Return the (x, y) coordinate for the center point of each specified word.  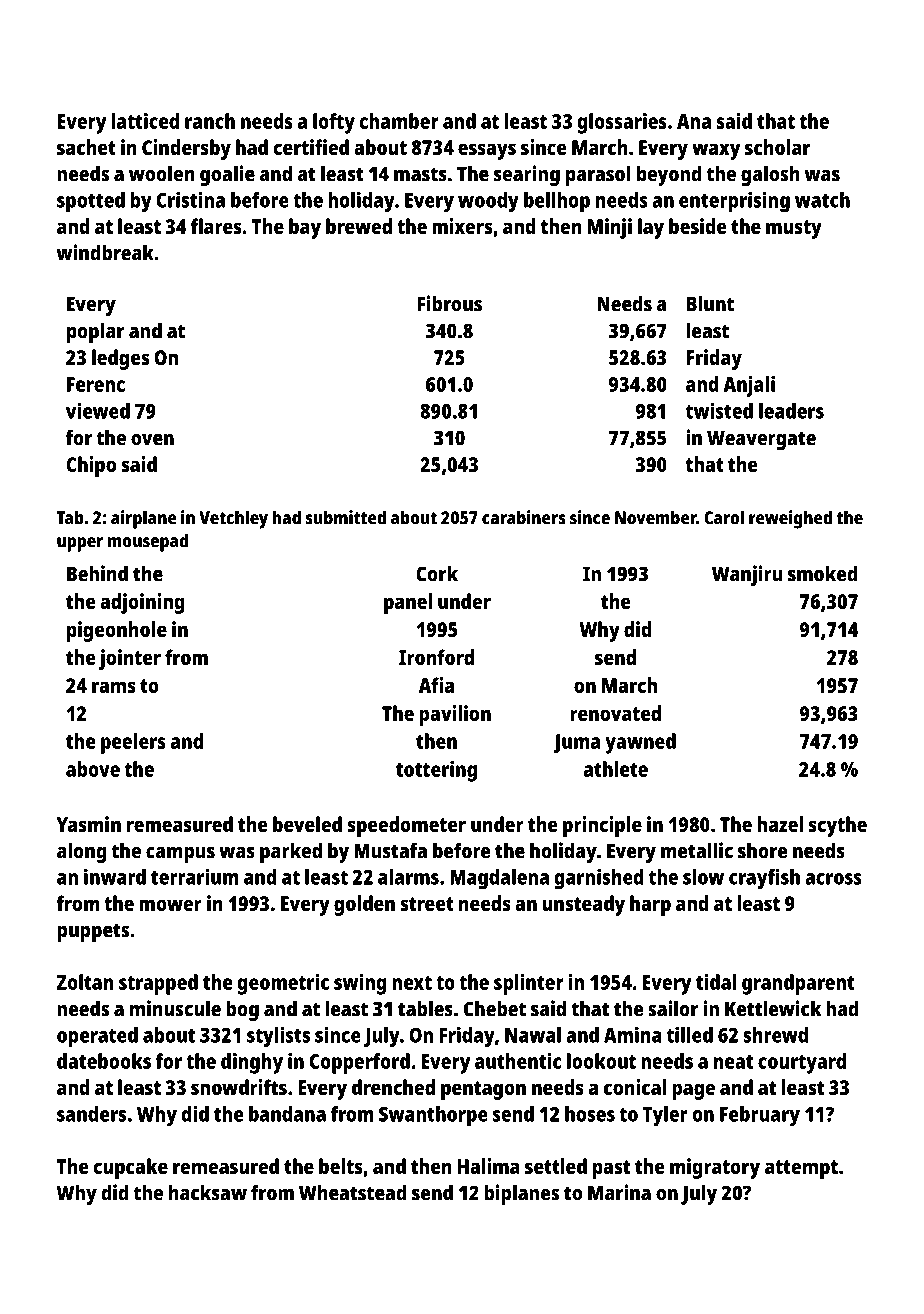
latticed (145, 121)
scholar (777, 147)
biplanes (521, 1194)
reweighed (790, 519)
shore (763, 850)
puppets (93, 932)
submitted (346, 517)
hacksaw (208, 1192)
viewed (98, 410)
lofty (334, 123)
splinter (529, 984)
